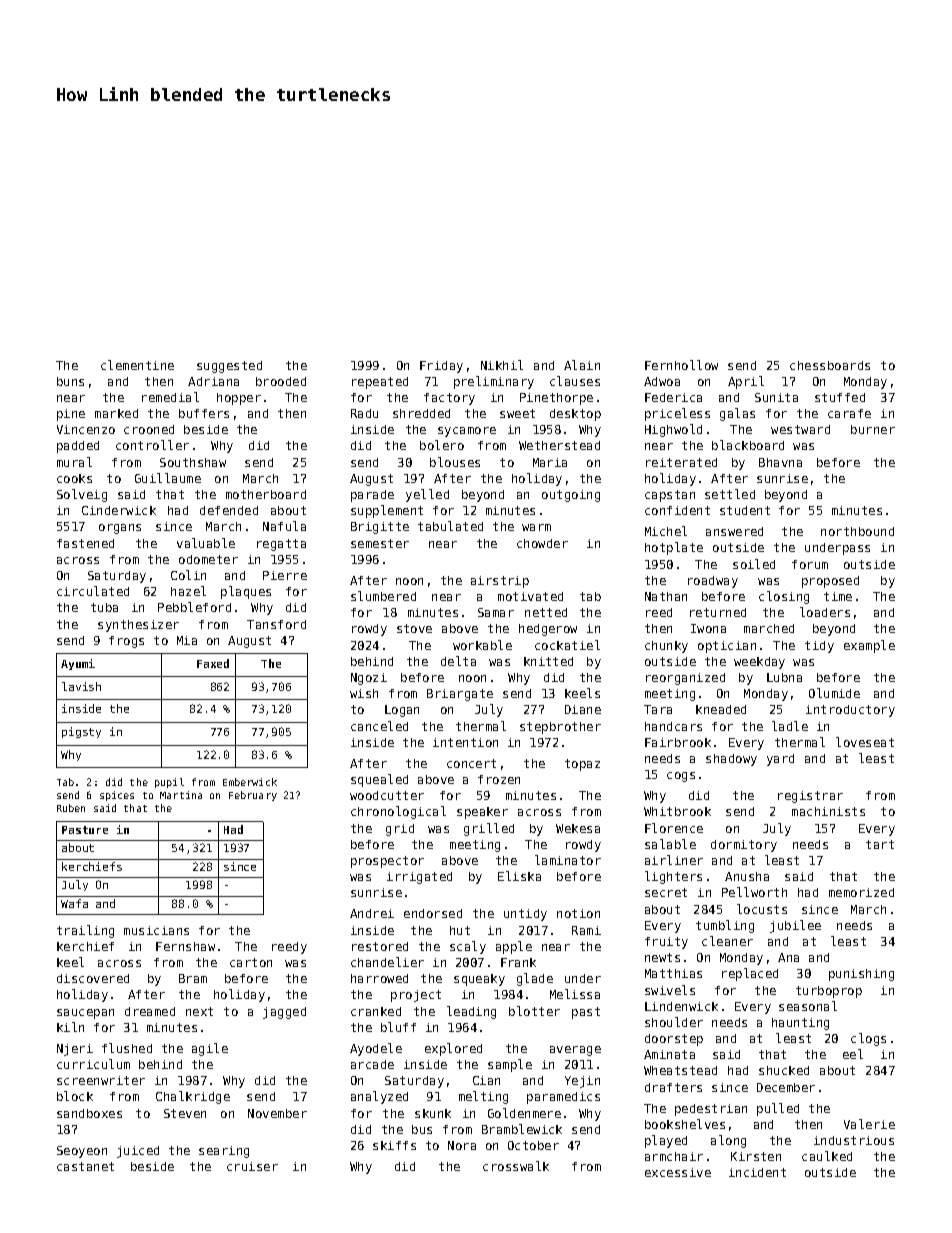 The image size is (952, 1233). I want to click on motherboard, so click(266, 494).
